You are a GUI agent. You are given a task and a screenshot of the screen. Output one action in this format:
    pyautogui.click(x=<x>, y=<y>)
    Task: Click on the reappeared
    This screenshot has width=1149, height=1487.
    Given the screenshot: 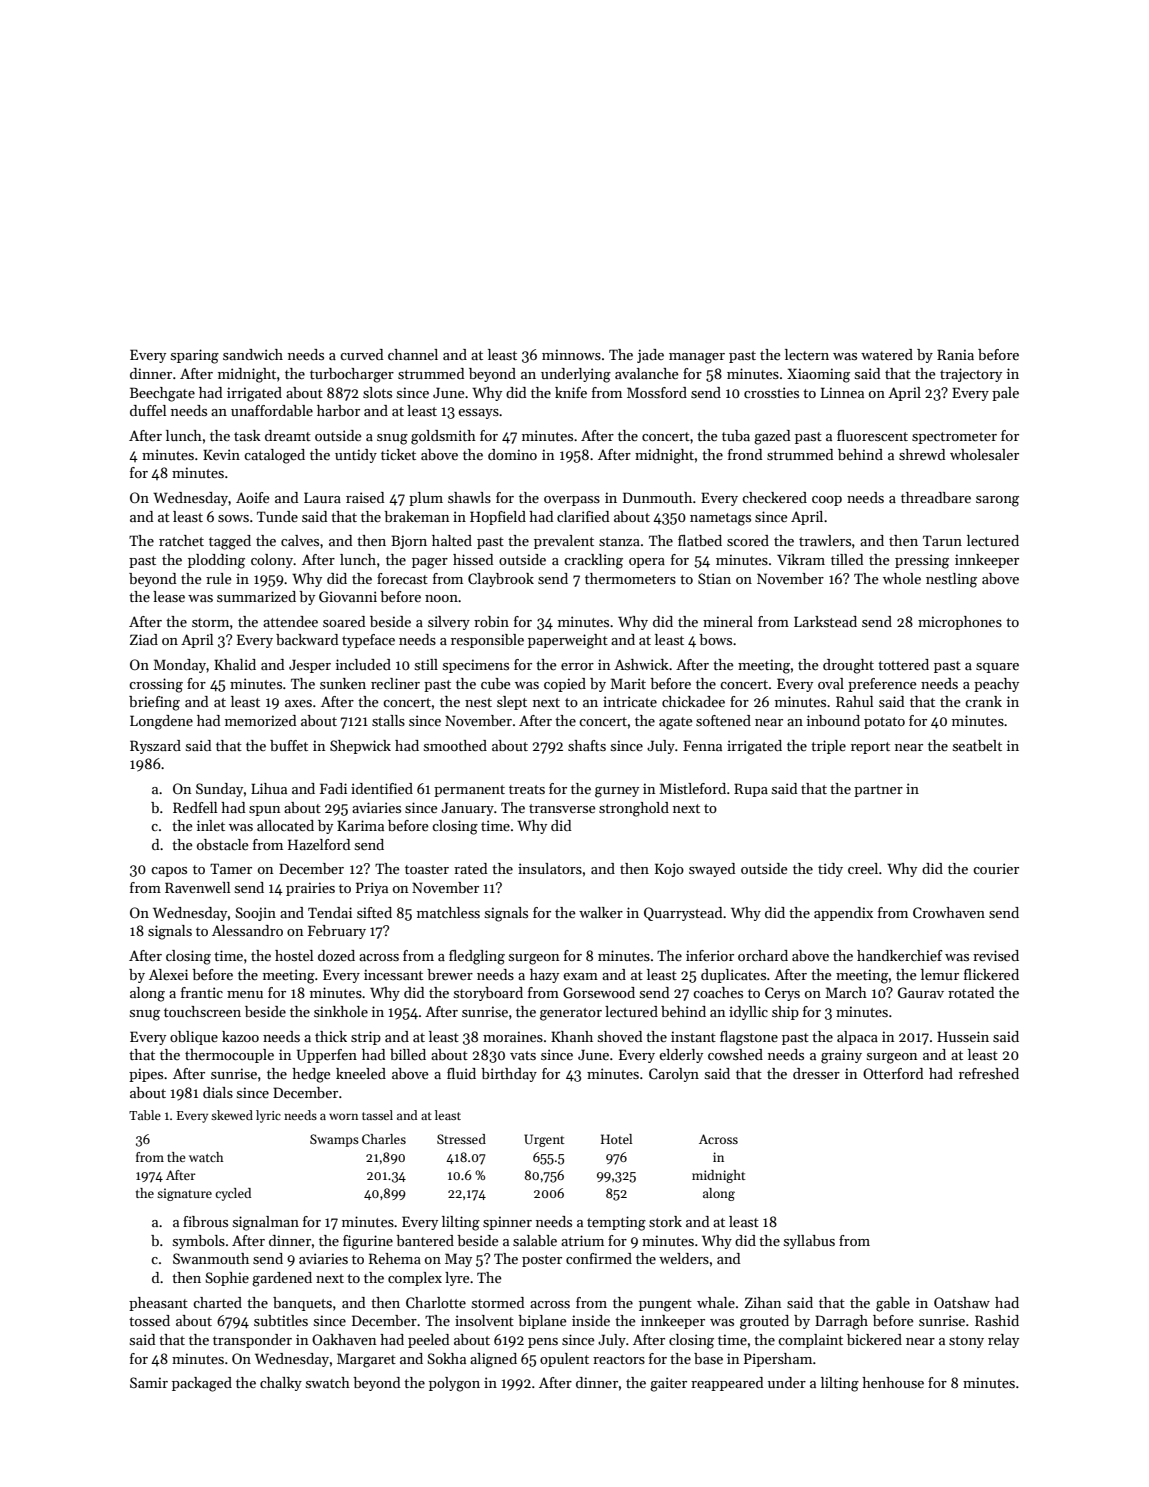 What is the action you would take?
    pyautogui.click(x=727, y=1384)
